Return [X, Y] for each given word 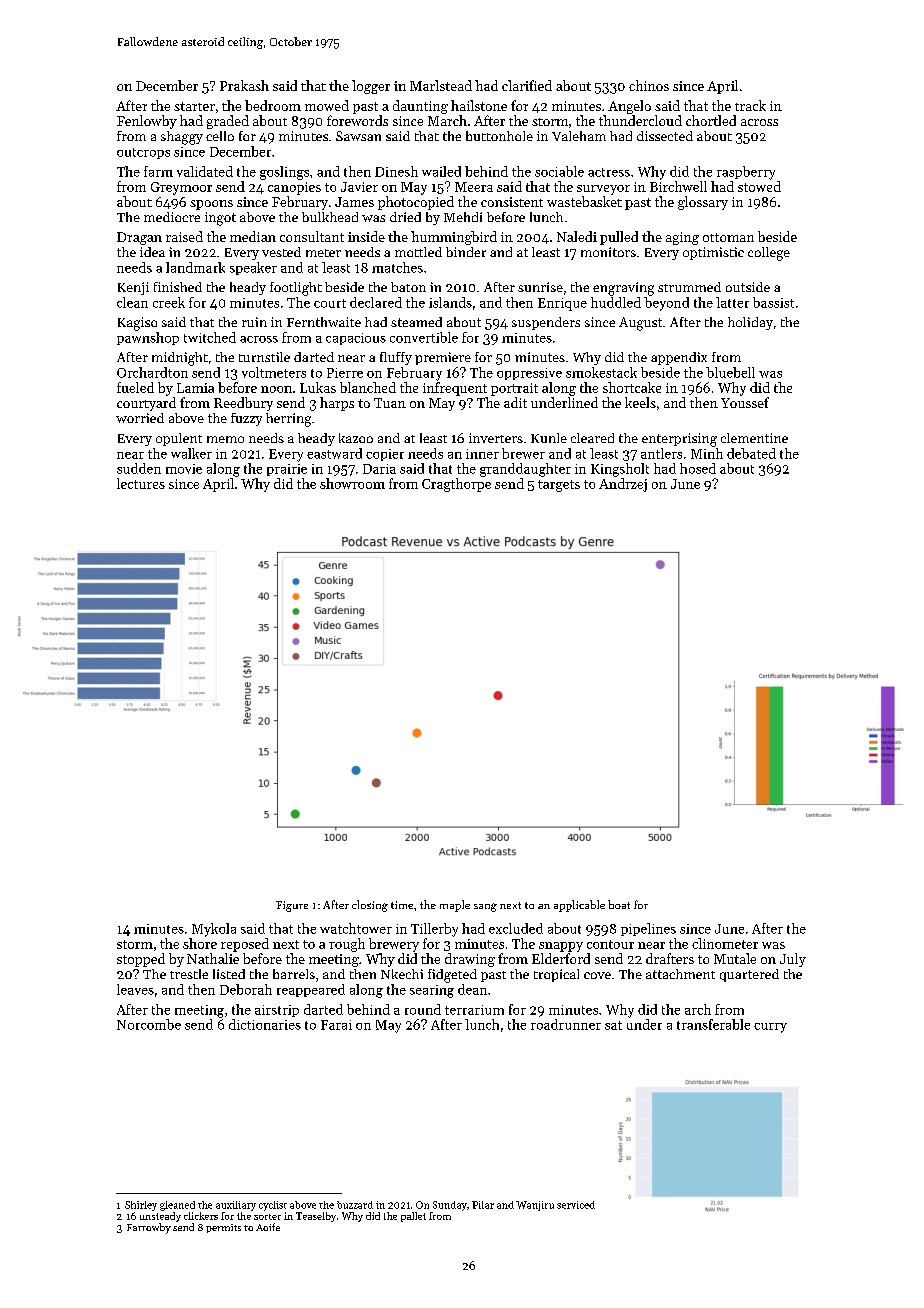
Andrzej [623, 485]
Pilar [483, 1205]
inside [366, 236]
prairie [287, 470]
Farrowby [149, 1228]
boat [619, 904]
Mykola [214, 930]
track [750, 105]
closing [370, 906]
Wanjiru [535, 1206]
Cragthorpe [456, 485]
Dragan [139, 238]
